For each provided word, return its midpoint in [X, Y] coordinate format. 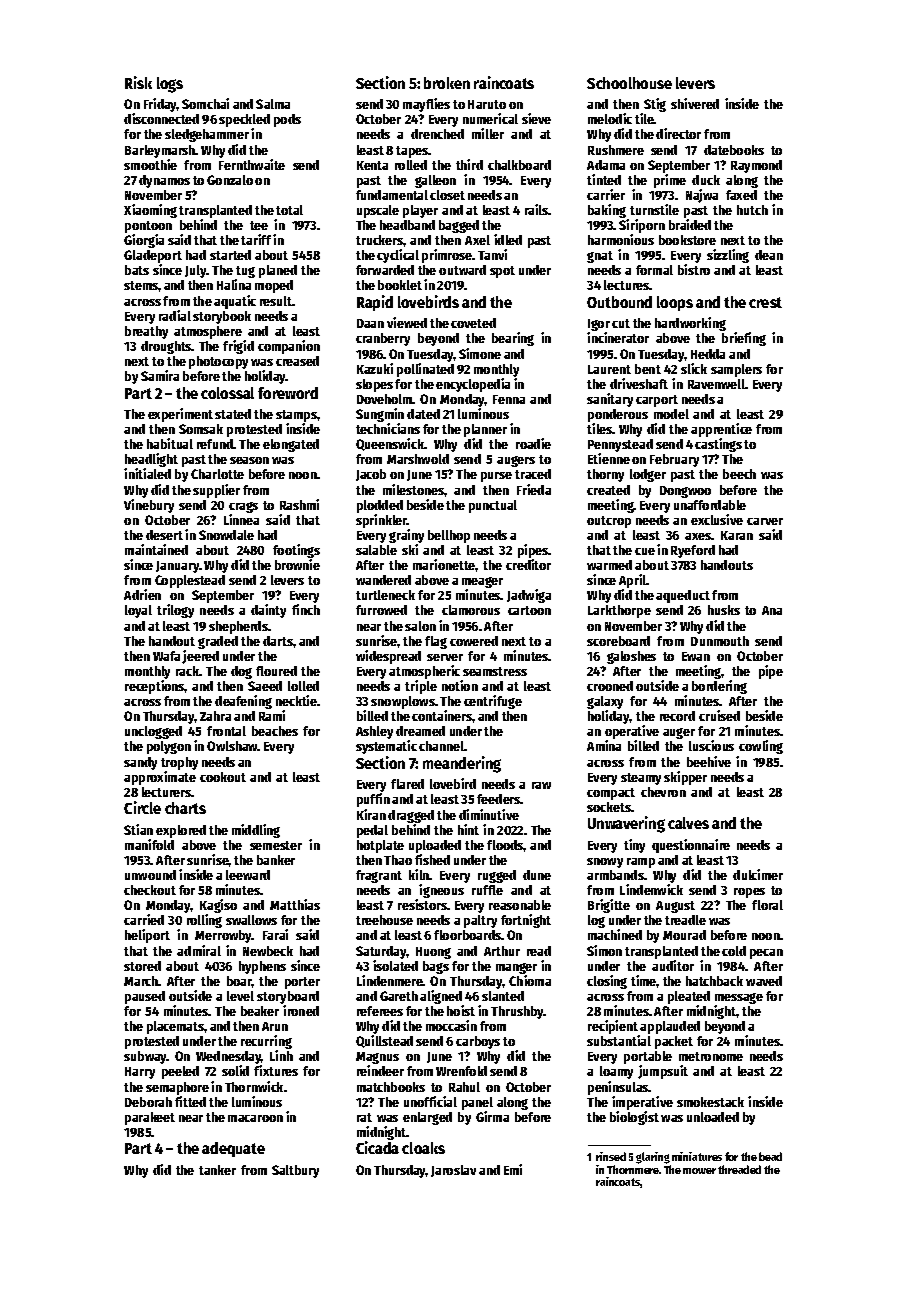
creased [297, 361]
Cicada [377, 1147]
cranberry [383, 339]
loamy [616, 1072]
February [674, 460]
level [240, 996]
